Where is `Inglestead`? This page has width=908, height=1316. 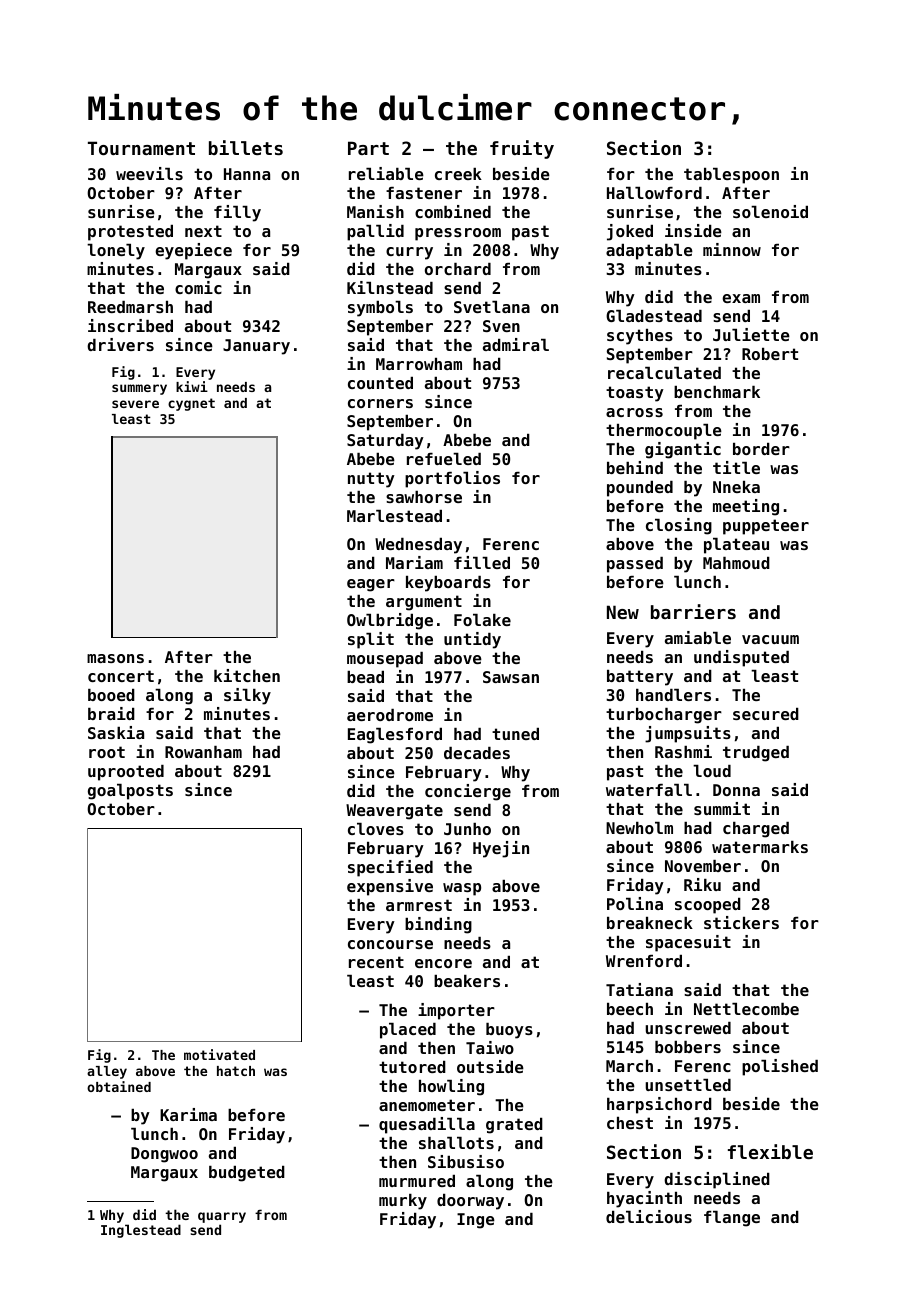 Inglestead is located at coordinates (141, 1231).
